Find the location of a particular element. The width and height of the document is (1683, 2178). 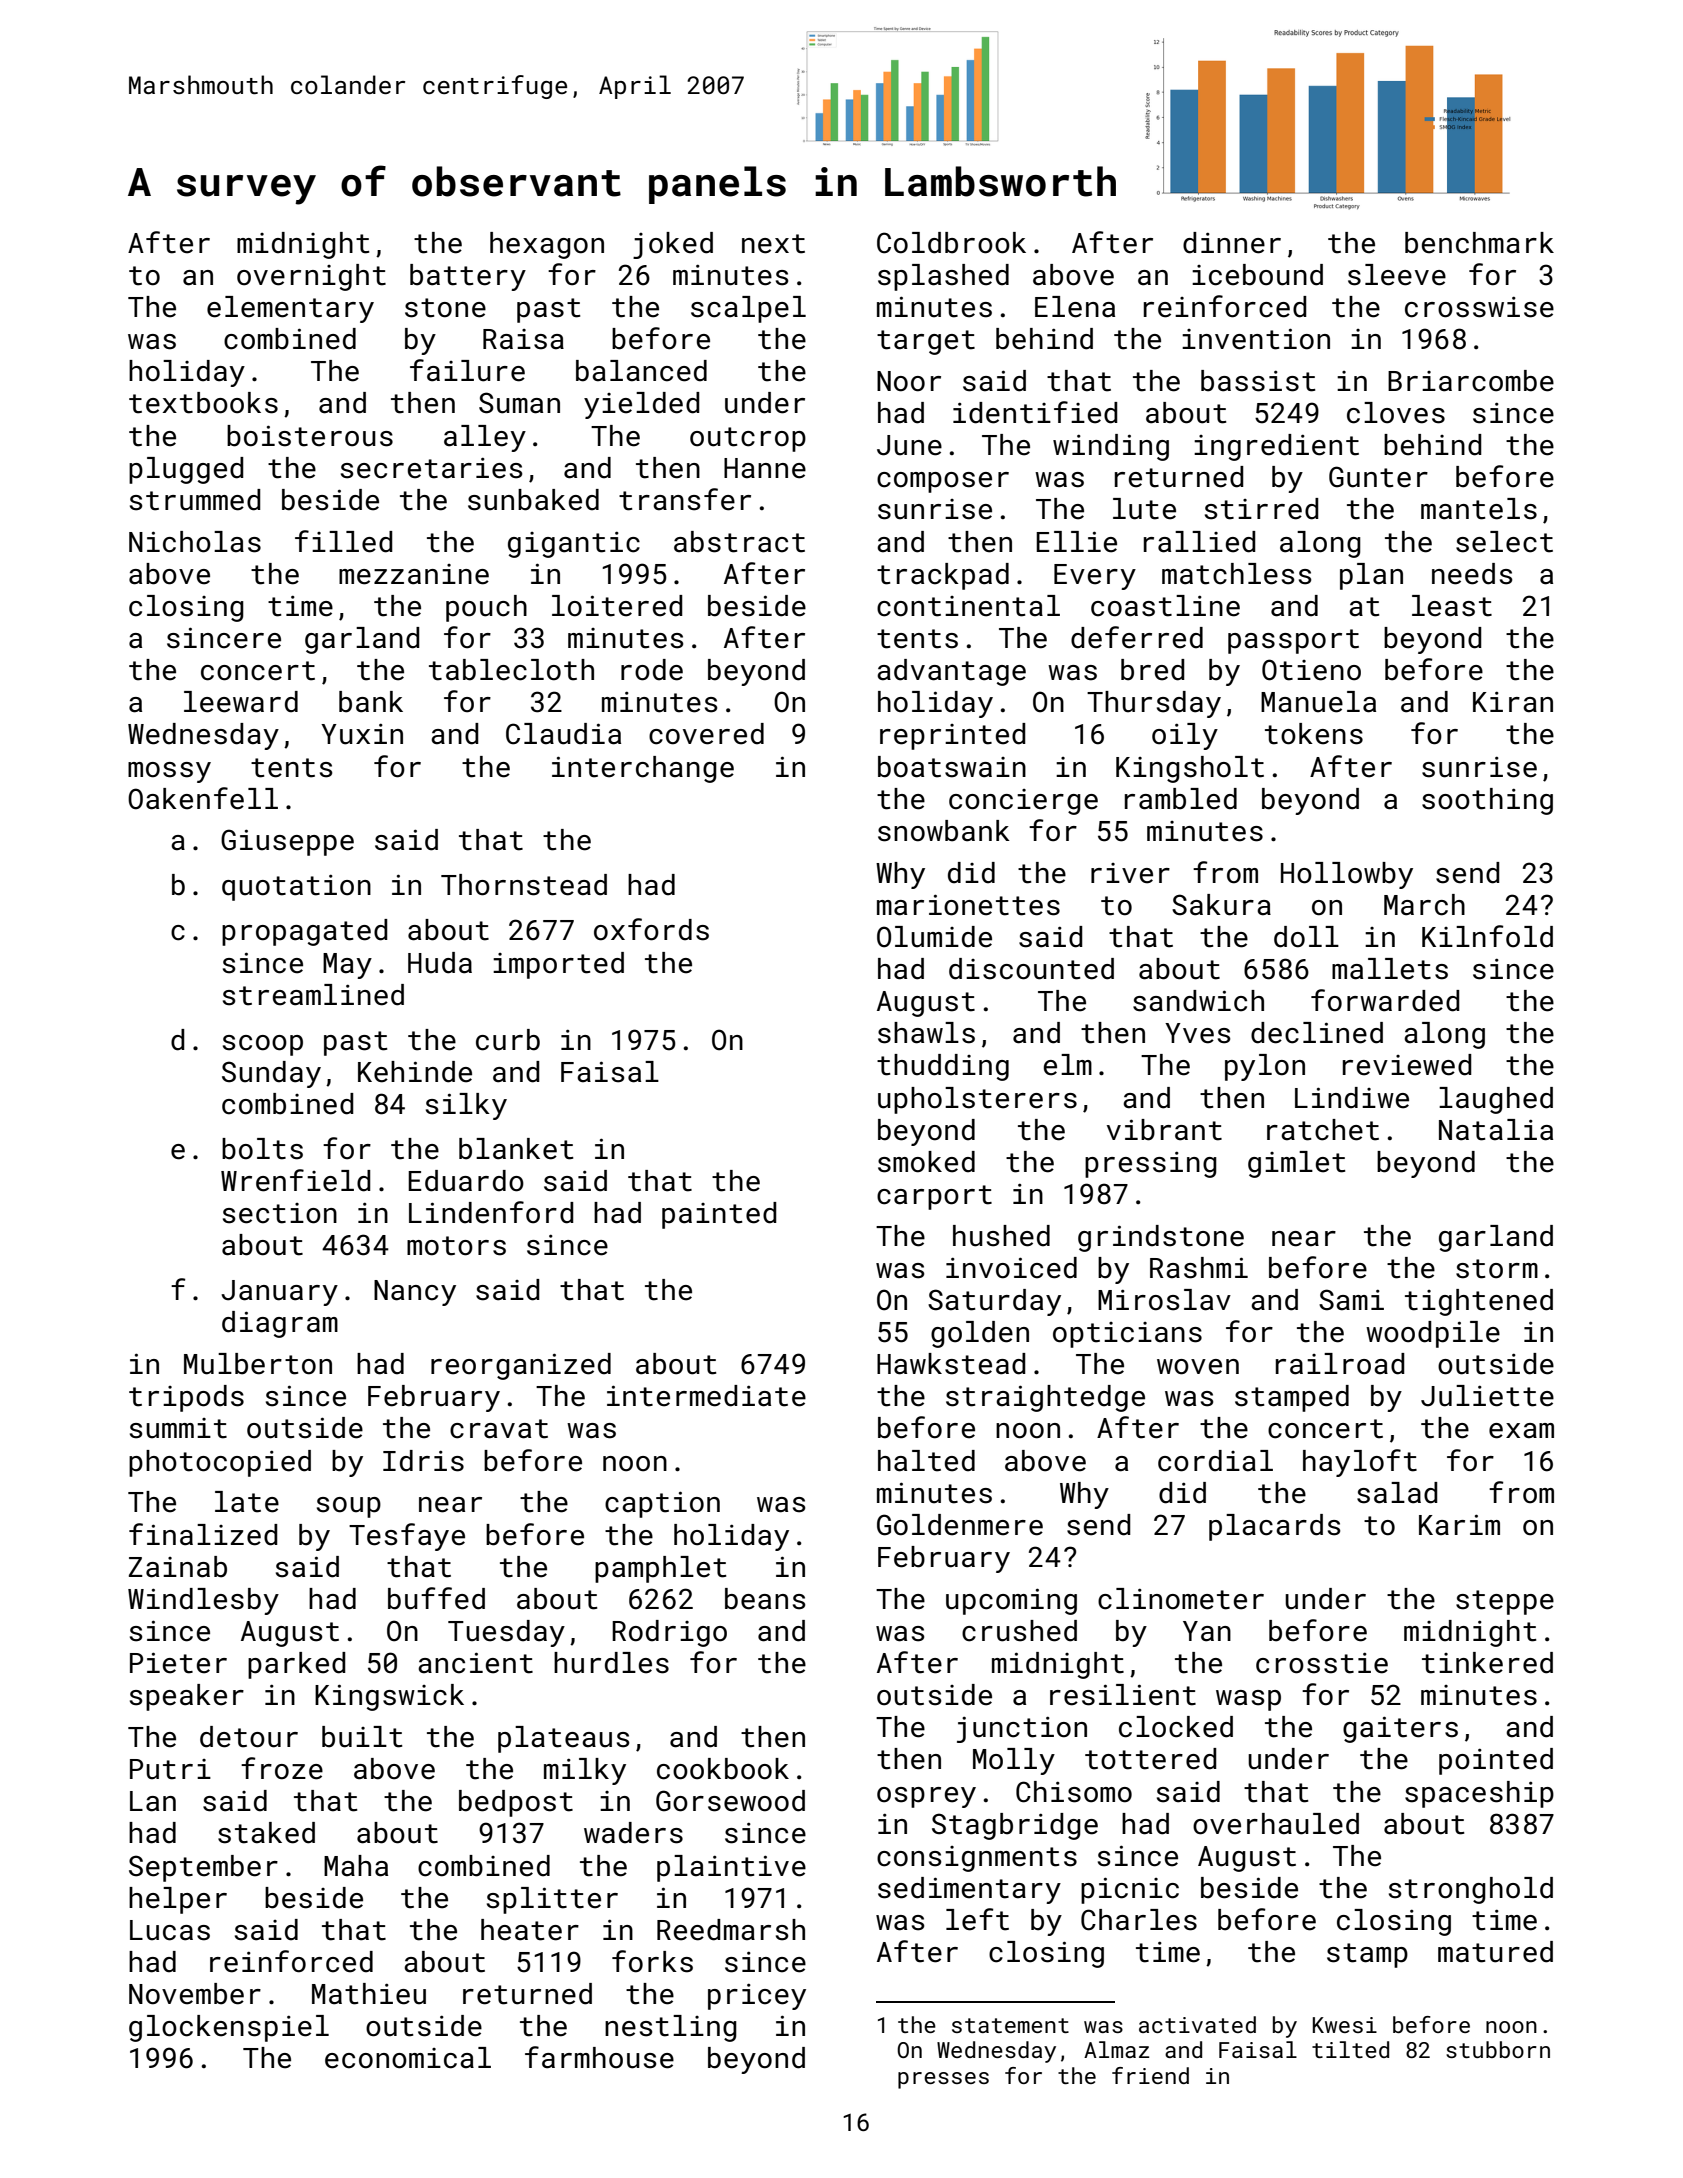

Elena is located at coordinates (1075, 307).
